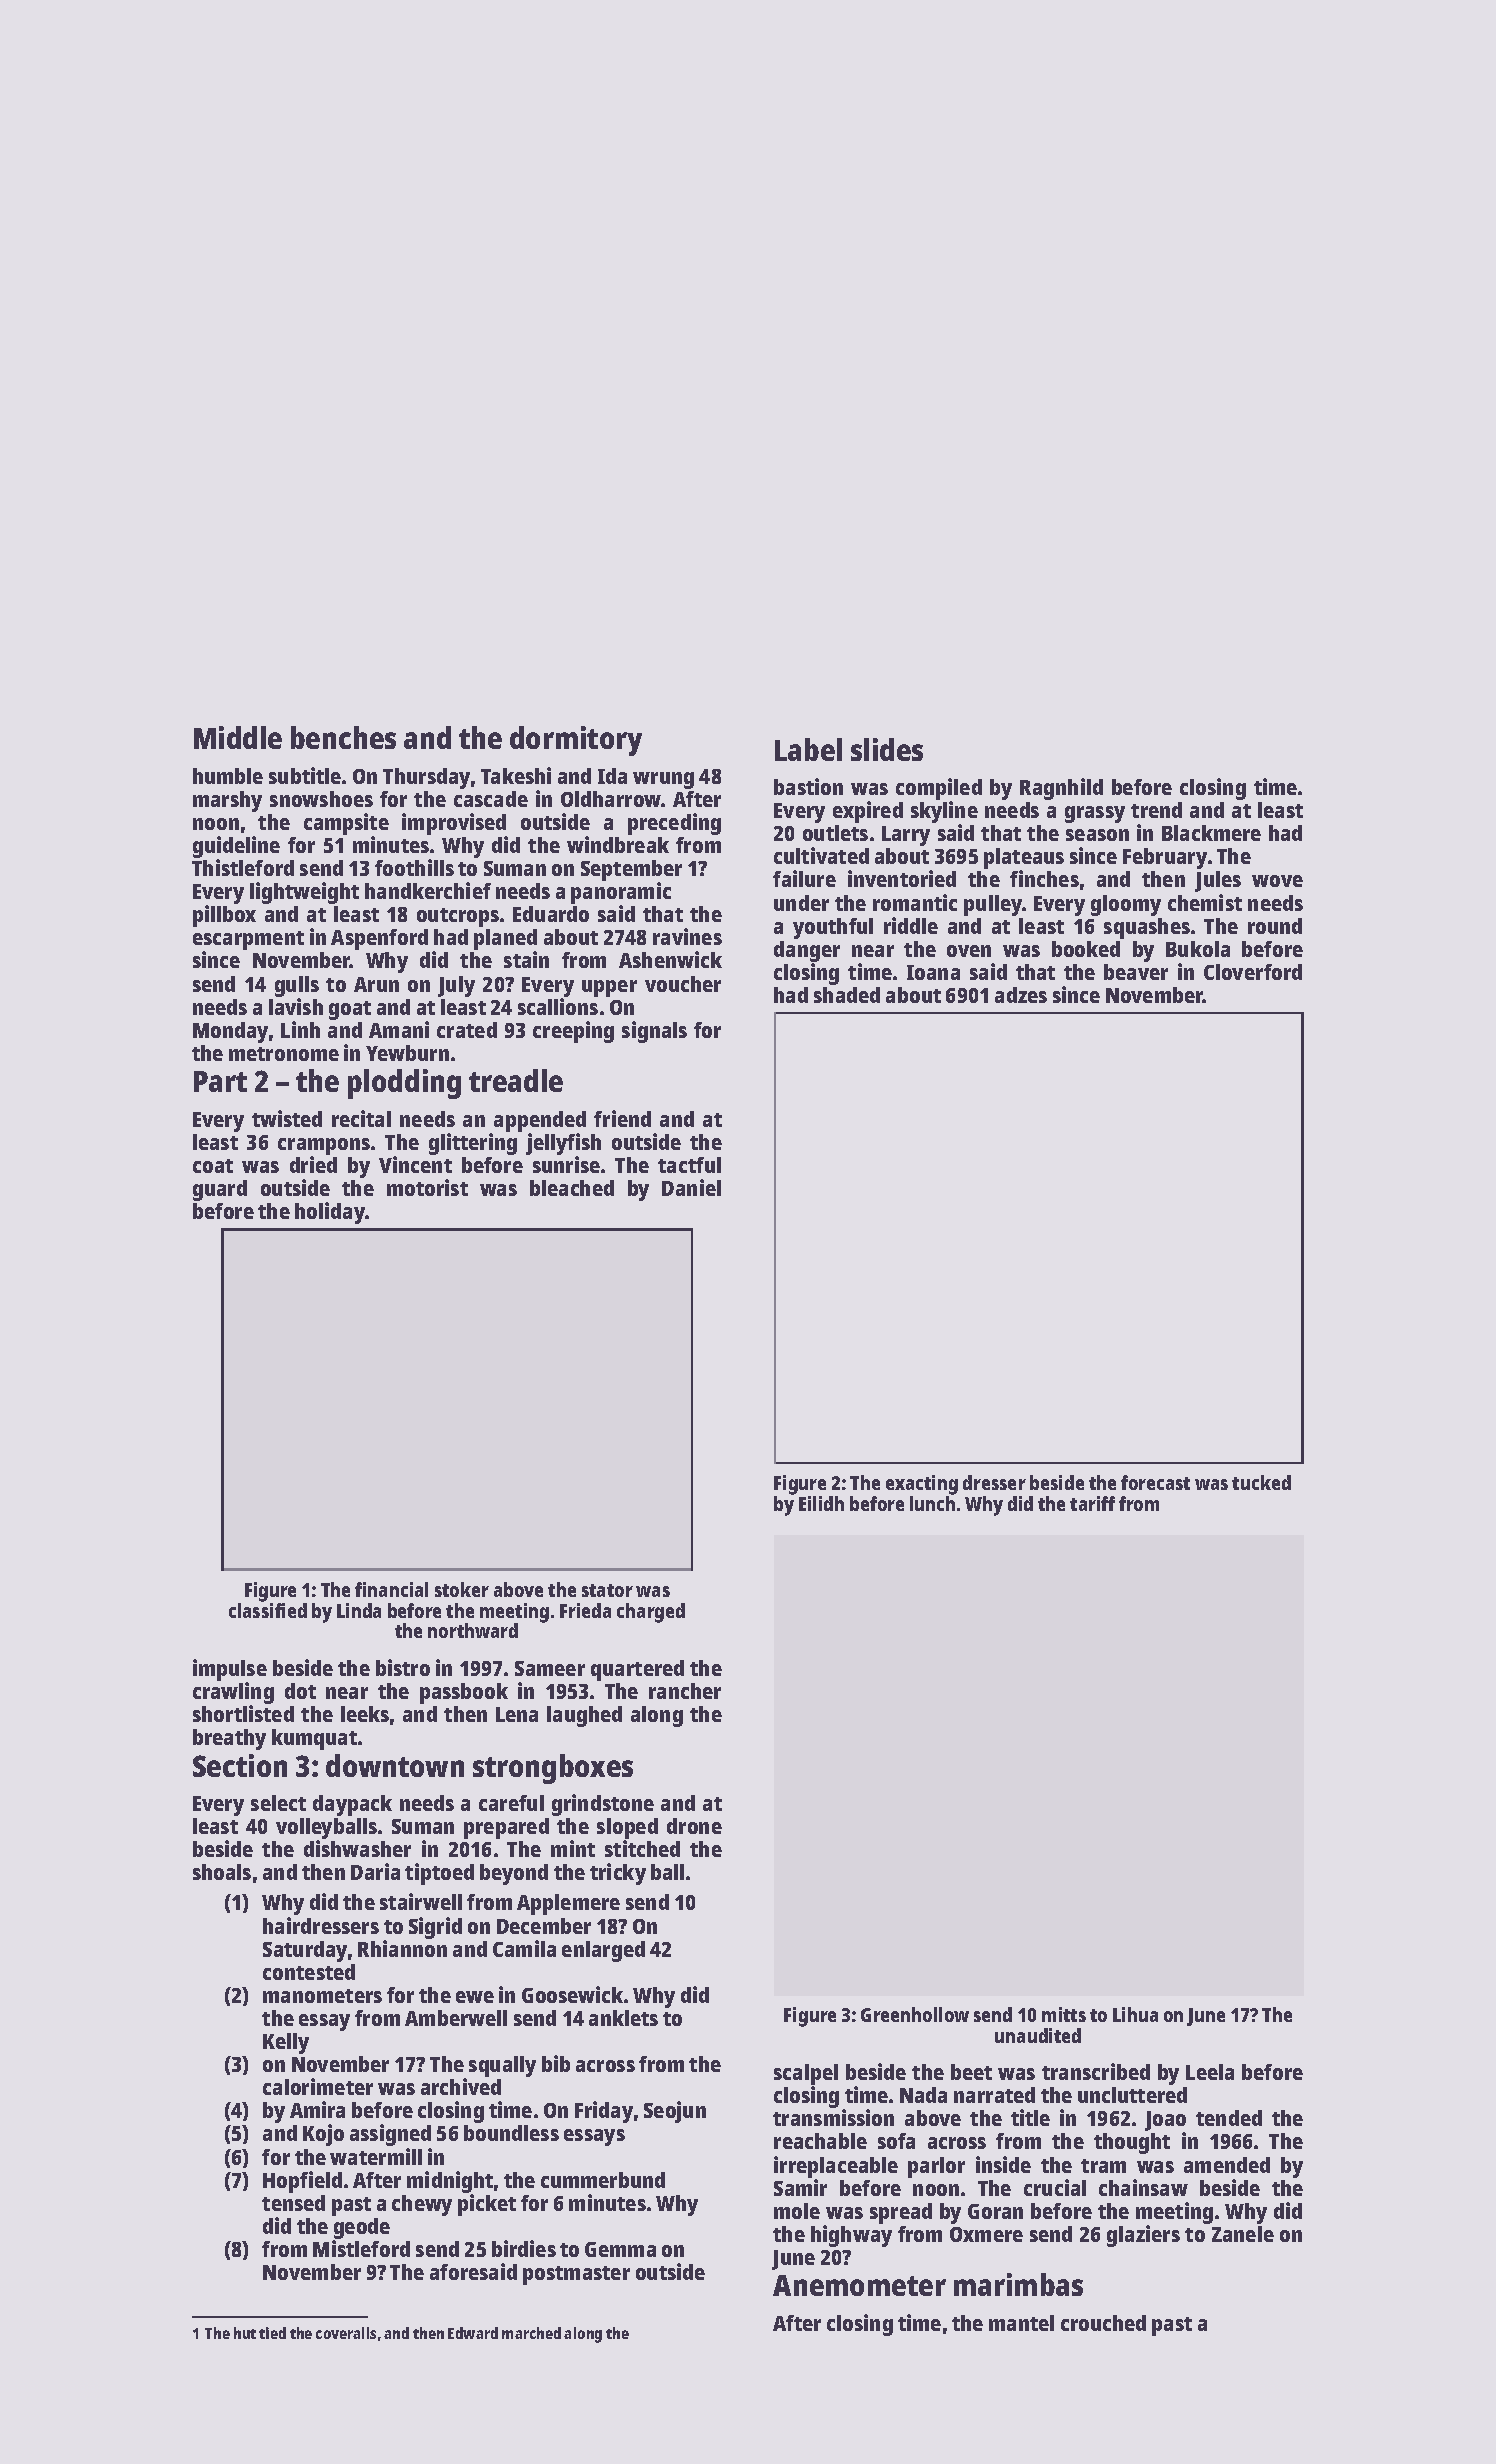 This screenshot has height=2464, width=1496. What do you see at coordinates (245, 2333) in the screenshot?
I see `hut` at bounding box center [245, 2333].
